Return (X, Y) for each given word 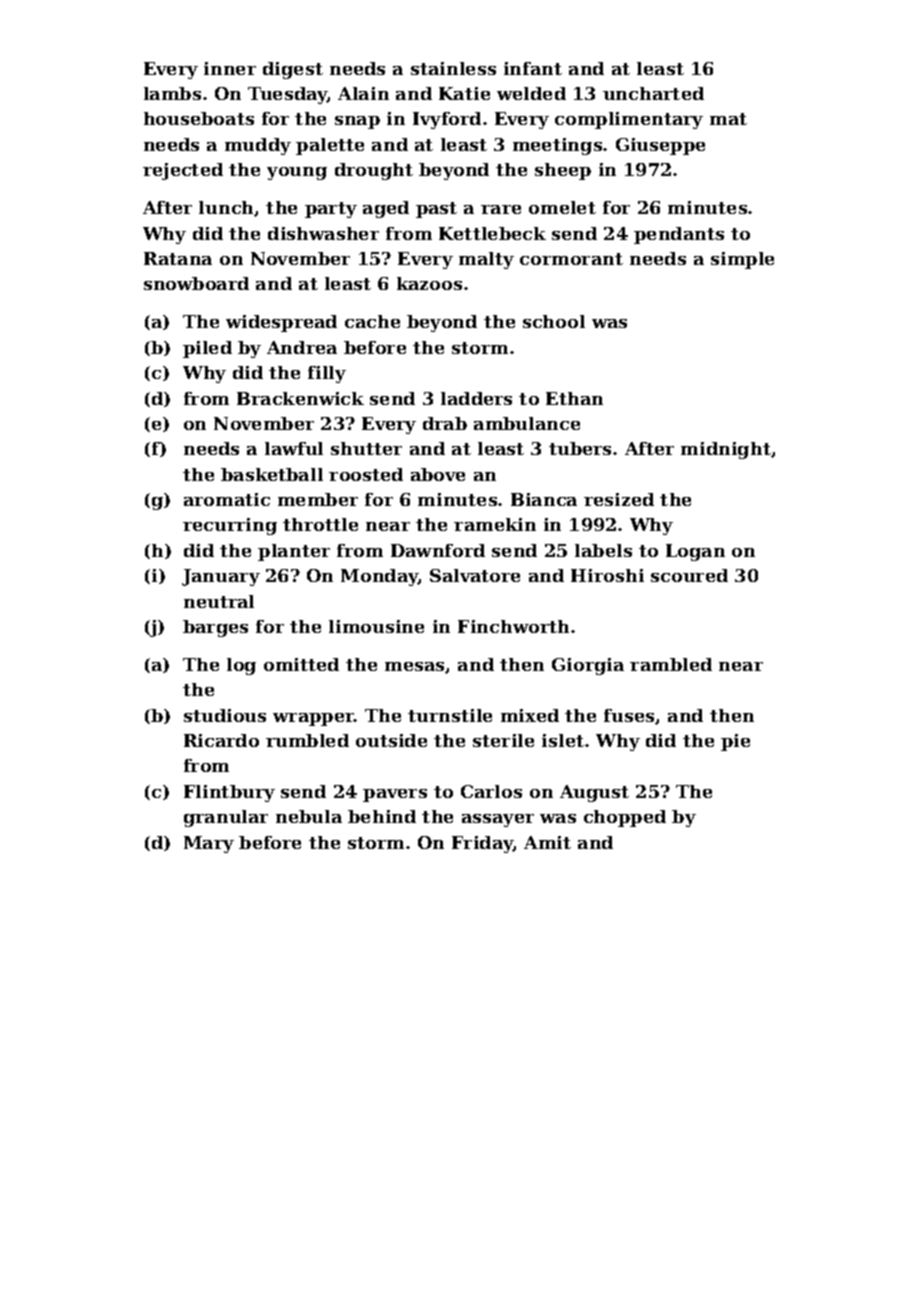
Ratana (178, 258)
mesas (414, 666)
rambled (671, 664)
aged (386, 209)
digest (293, 70)
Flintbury (229, 793)
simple (742, 260)
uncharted (653, 93)
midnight (726, 450)
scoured (689, 575)
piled (207, 349)
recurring (230, 526)
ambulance (527, 423)
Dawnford (438, 550)
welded (531, 93)
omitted (301, 664)
